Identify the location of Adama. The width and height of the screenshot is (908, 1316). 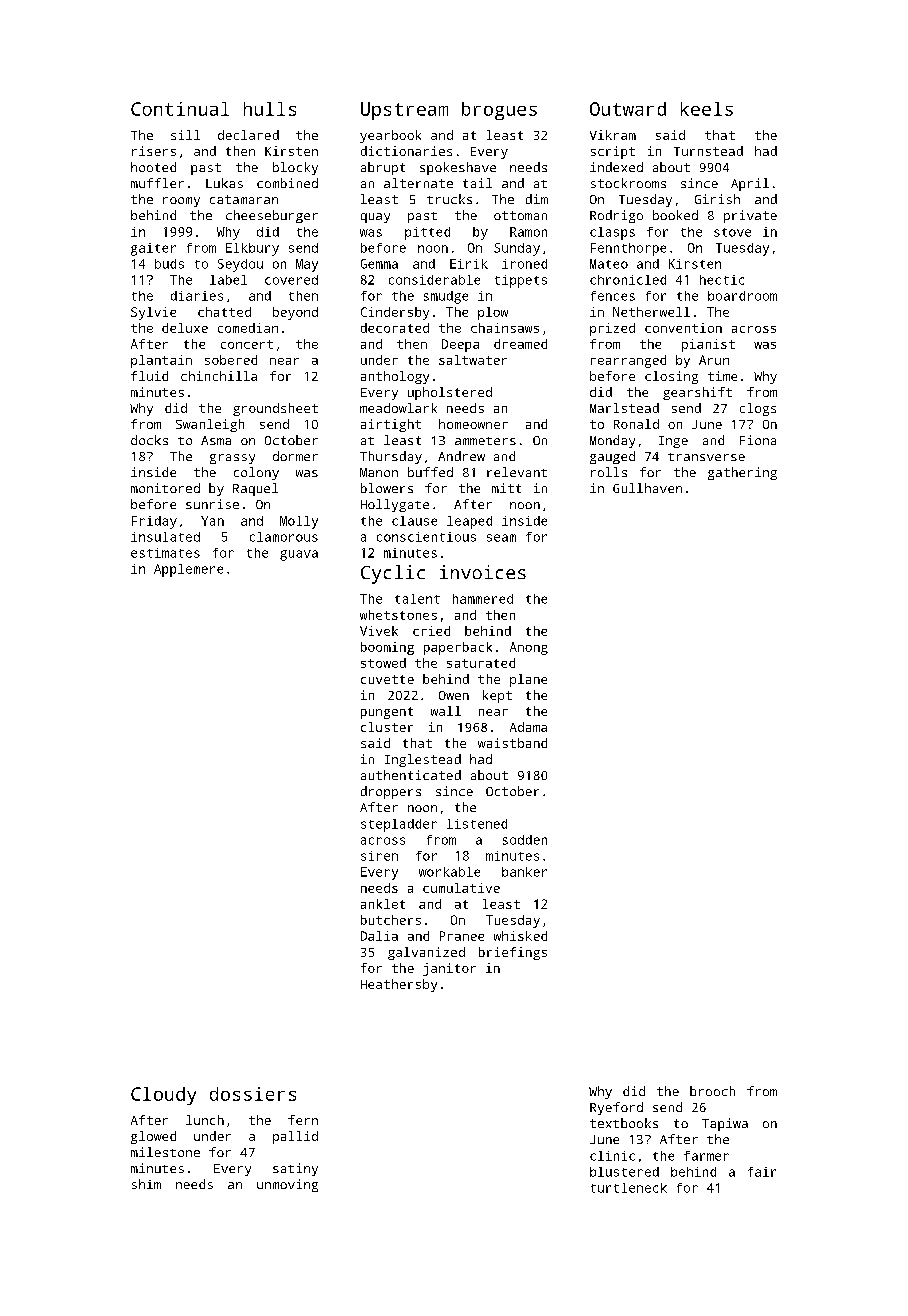
(528, 727).
